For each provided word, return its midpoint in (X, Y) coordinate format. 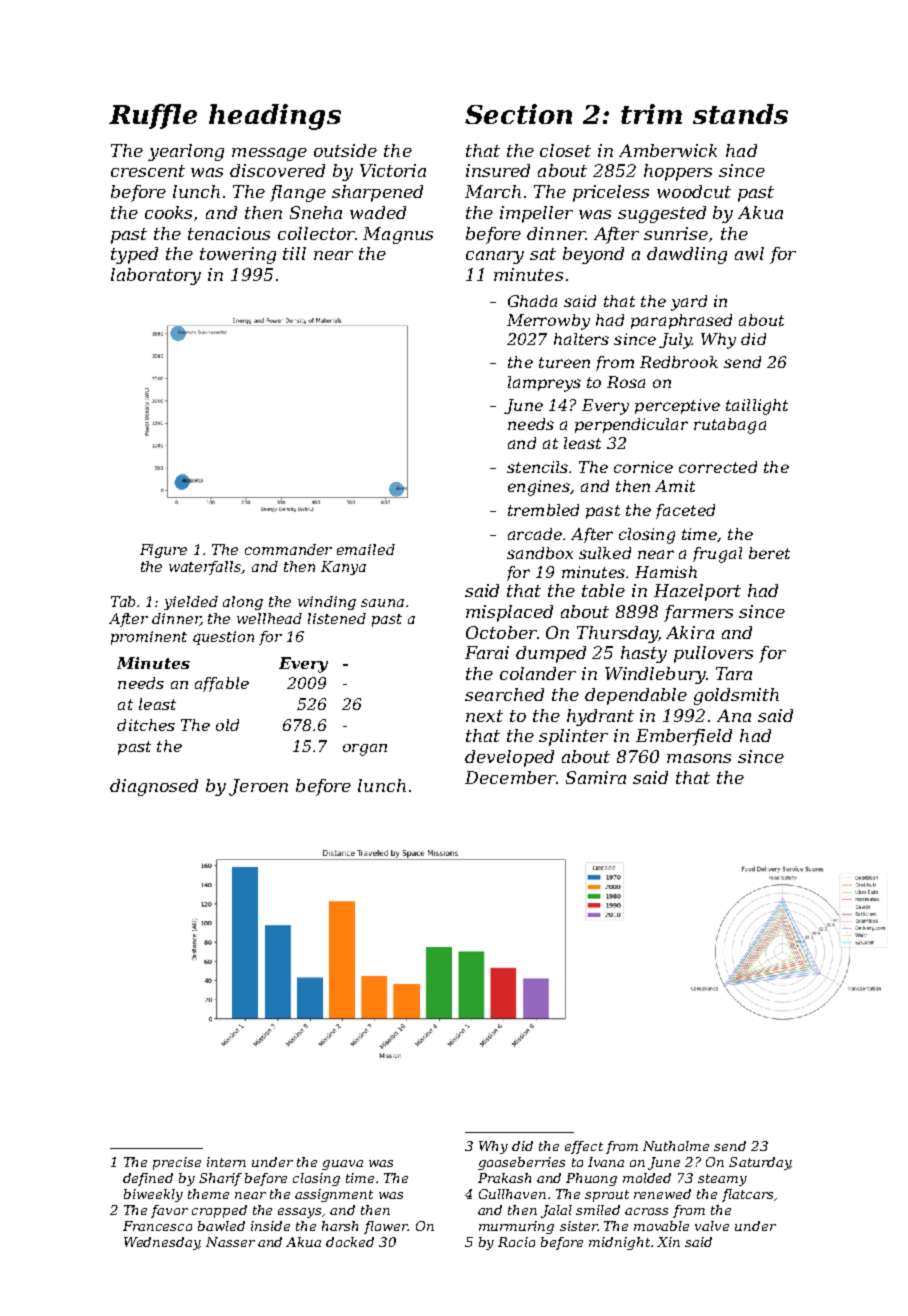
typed (134, 255)
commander (288, 549)
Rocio (516, 1242)
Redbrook (679, 362)
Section (518, 114)
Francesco (157, 1226)
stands (740, 114)
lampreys (544, 384)
